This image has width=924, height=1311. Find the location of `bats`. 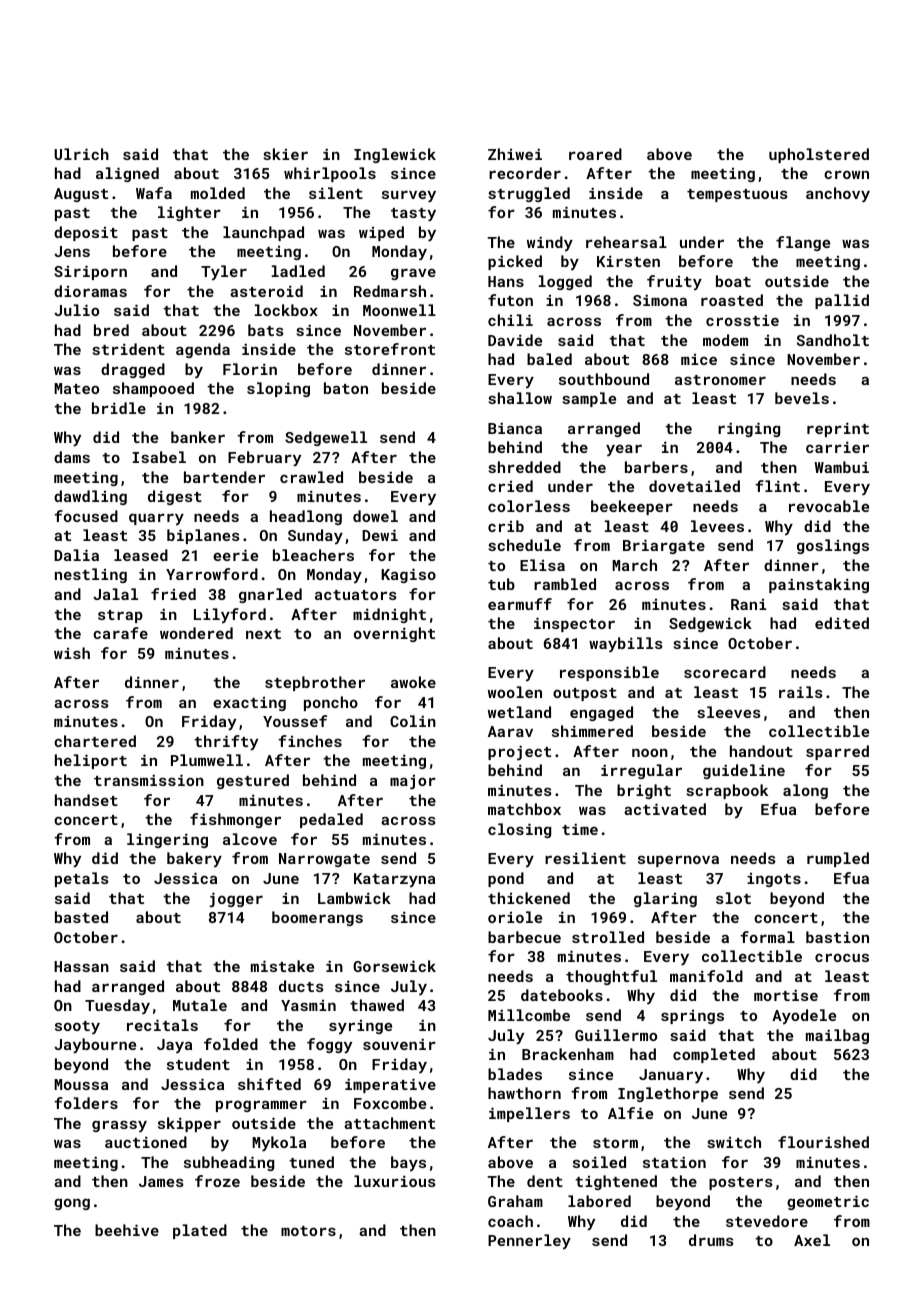

bats is located at coordinates (266, 330).
